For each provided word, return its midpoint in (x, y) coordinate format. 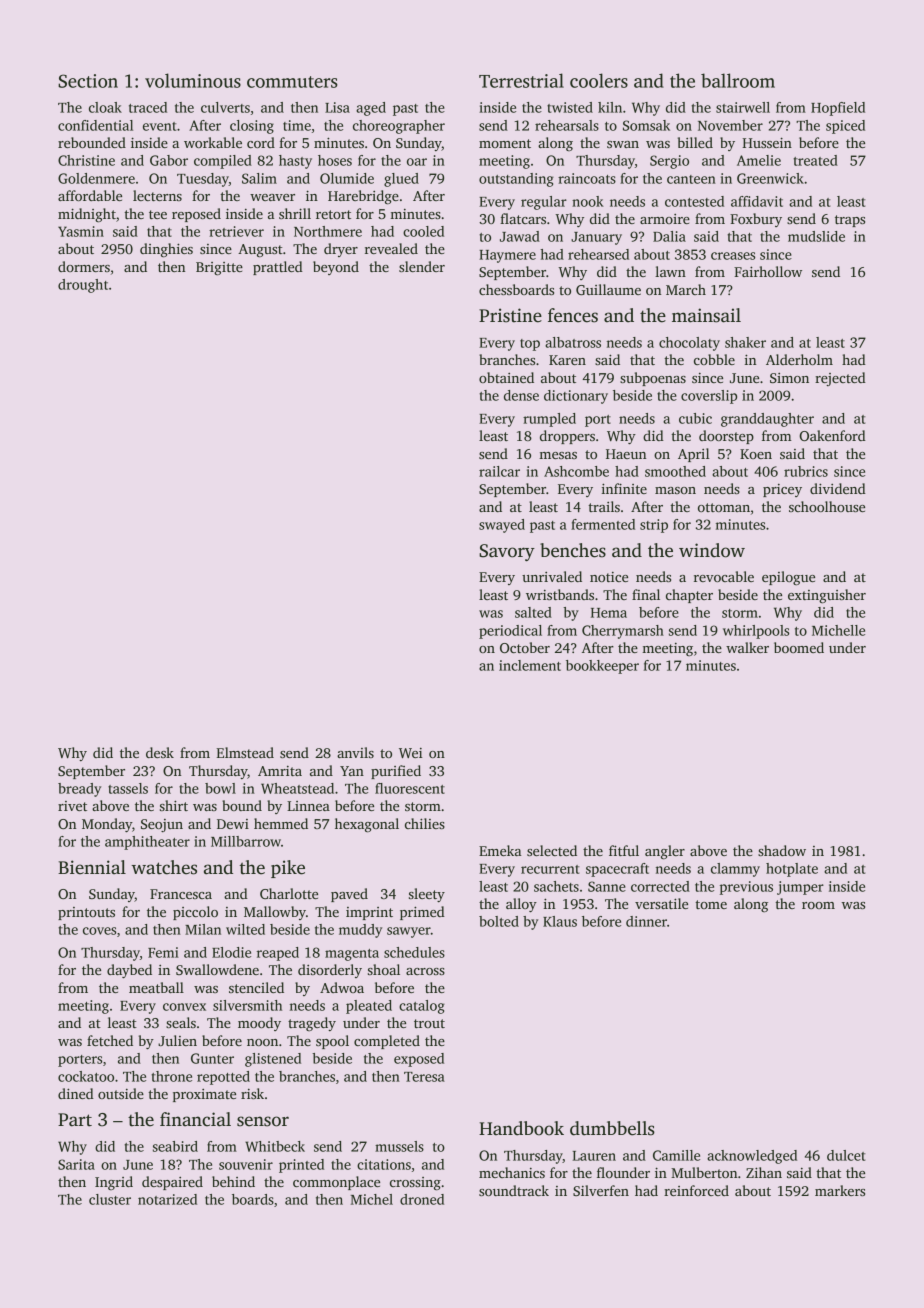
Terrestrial (521, 80)
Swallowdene (217, 969)
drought (83, 286)
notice (609, 577)
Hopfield (838, 109)
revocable (724, 576)
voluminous (193, 80)
